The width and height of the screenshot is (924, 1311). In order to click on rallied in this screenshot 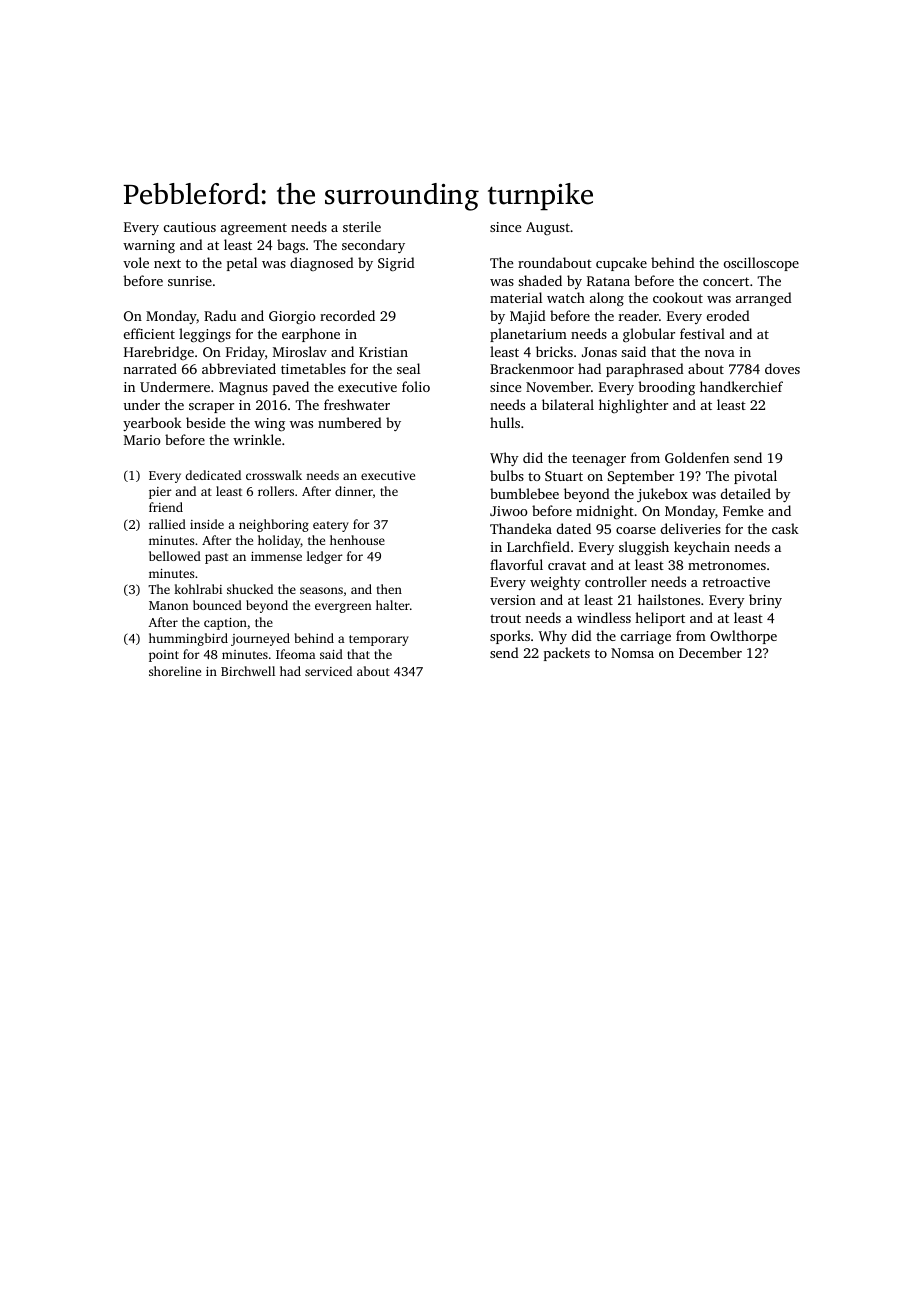, I will do `click(167, 524)`.
